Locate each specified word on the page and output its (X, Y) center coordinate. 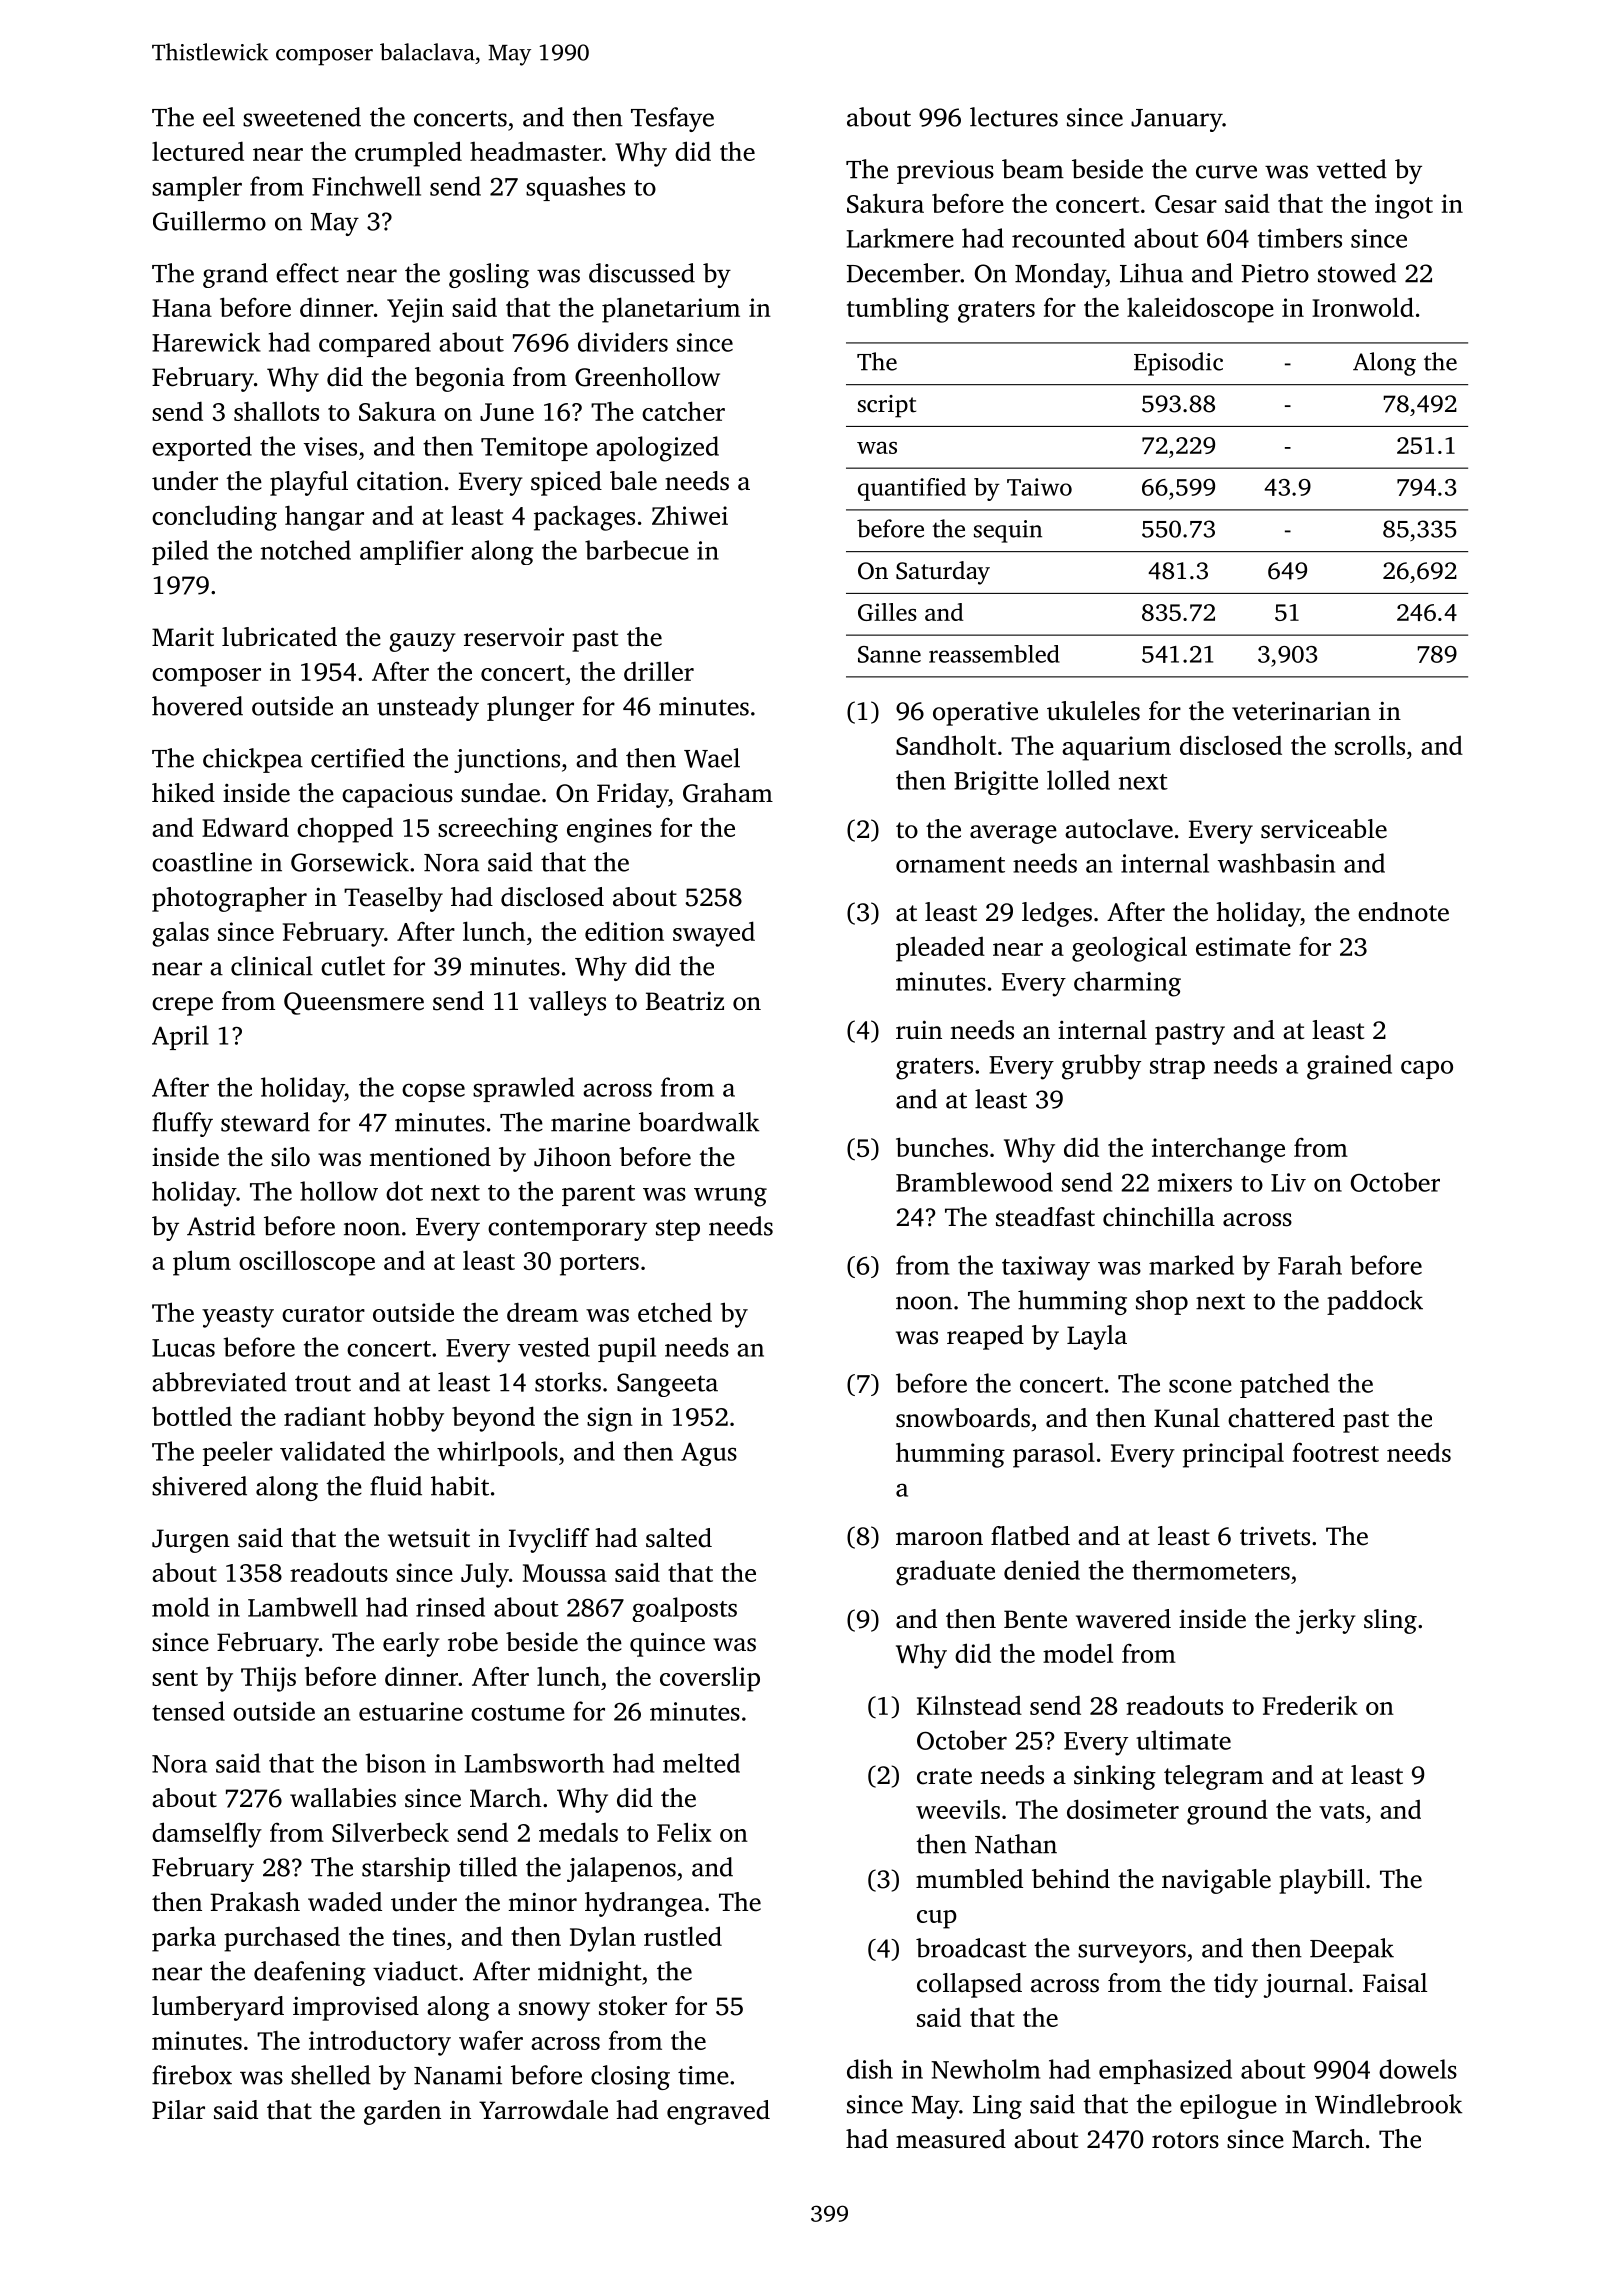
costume (518, 1713)
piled (180, 552)
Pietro (1275, 273)
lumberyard (218, 2008)
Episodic (1178, 364)
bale (633, 481)
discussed (642, 273)
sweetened (302, 117)
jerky (1326, 1621)
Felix (684, 1832)
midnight (590, 1973)
